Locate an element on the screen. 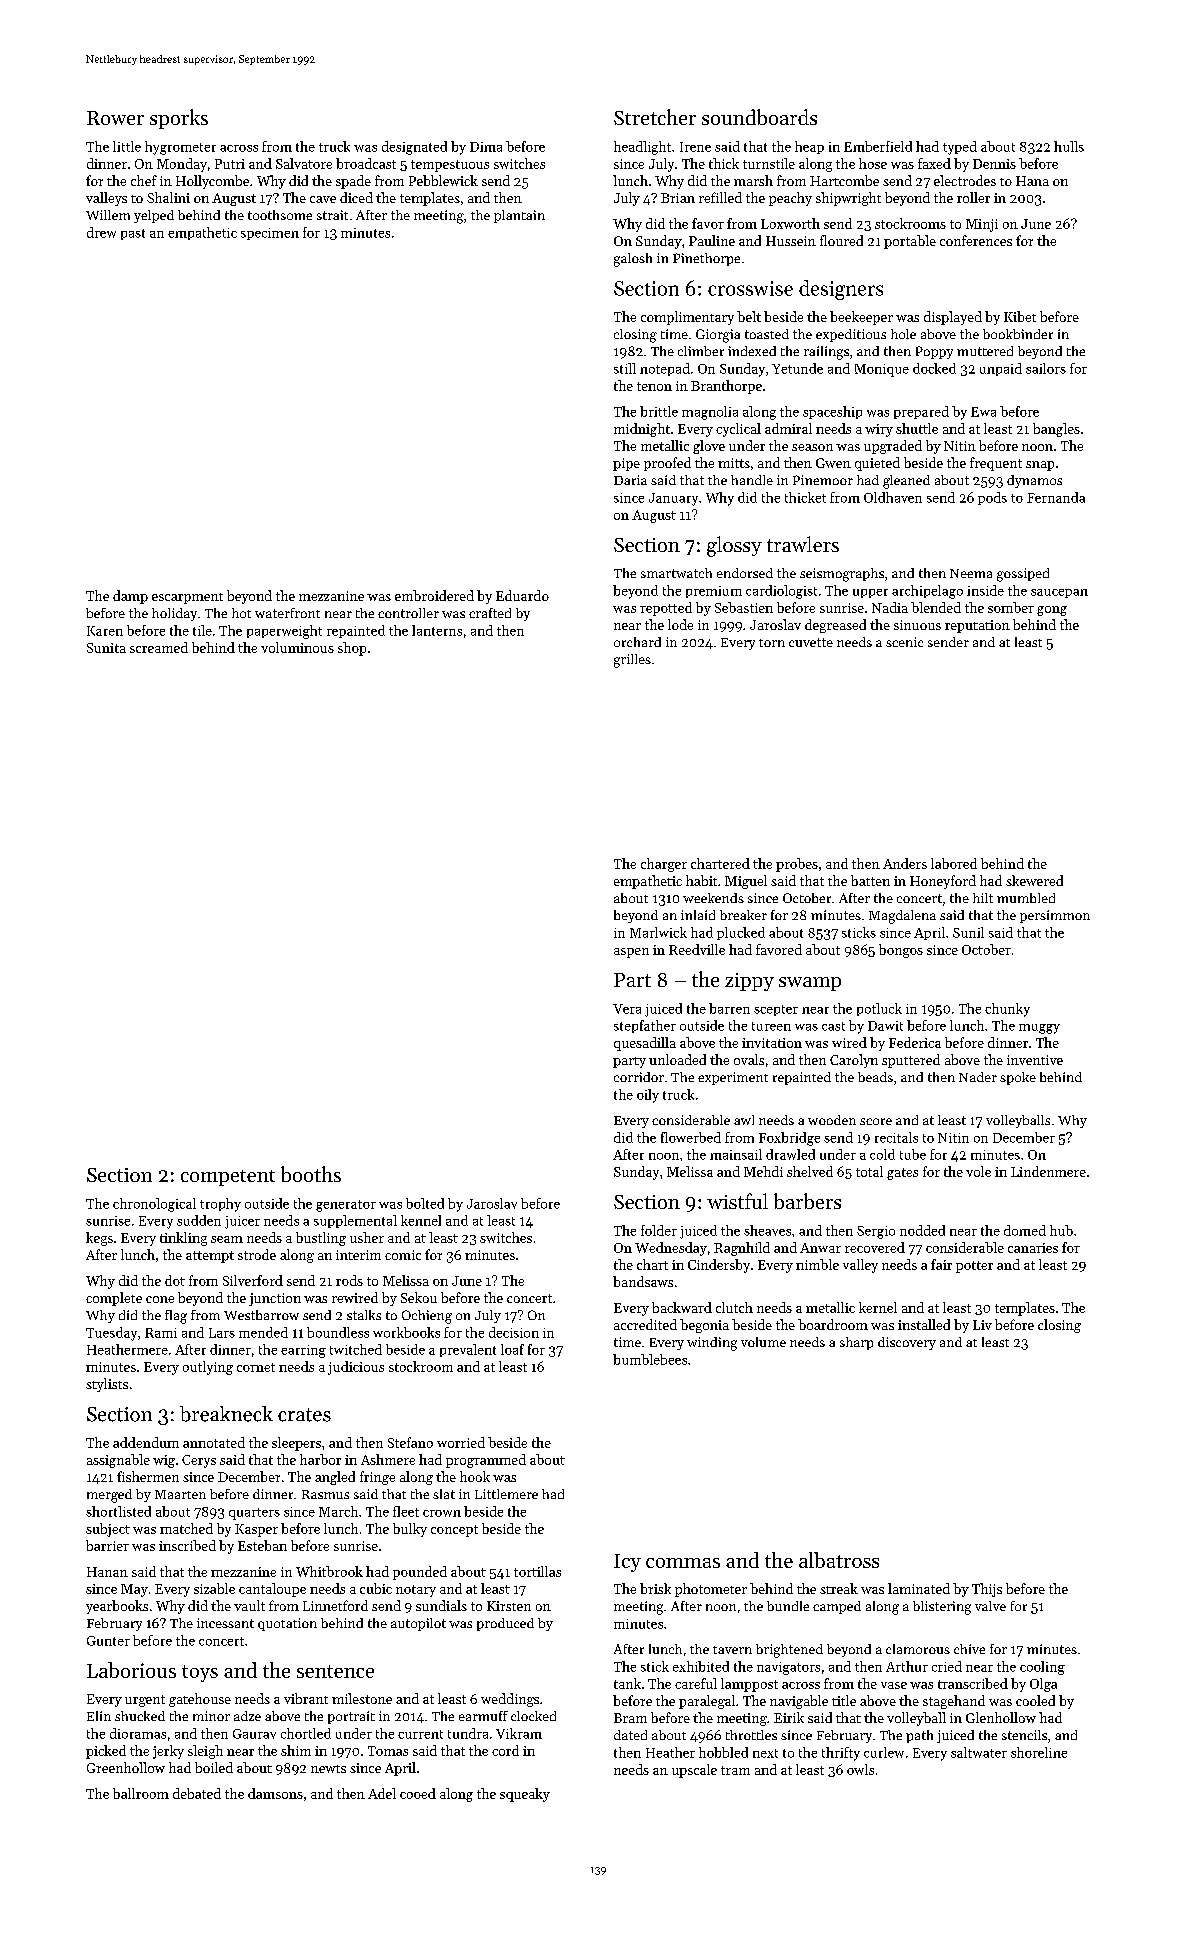  competent is located at coordinates (228, 1178).
